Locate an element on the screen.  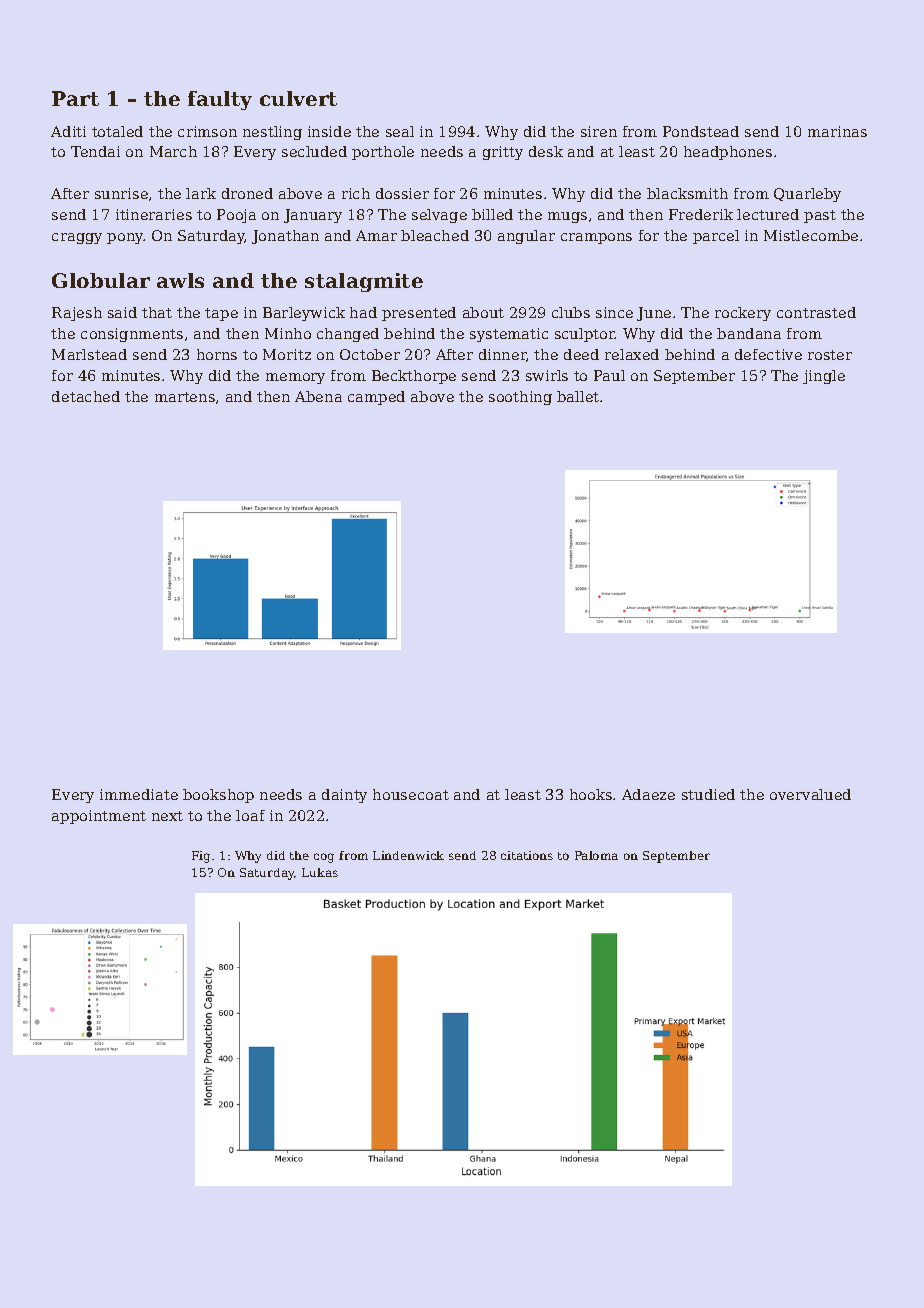
Lukas is located at coordinates (320, 872).
